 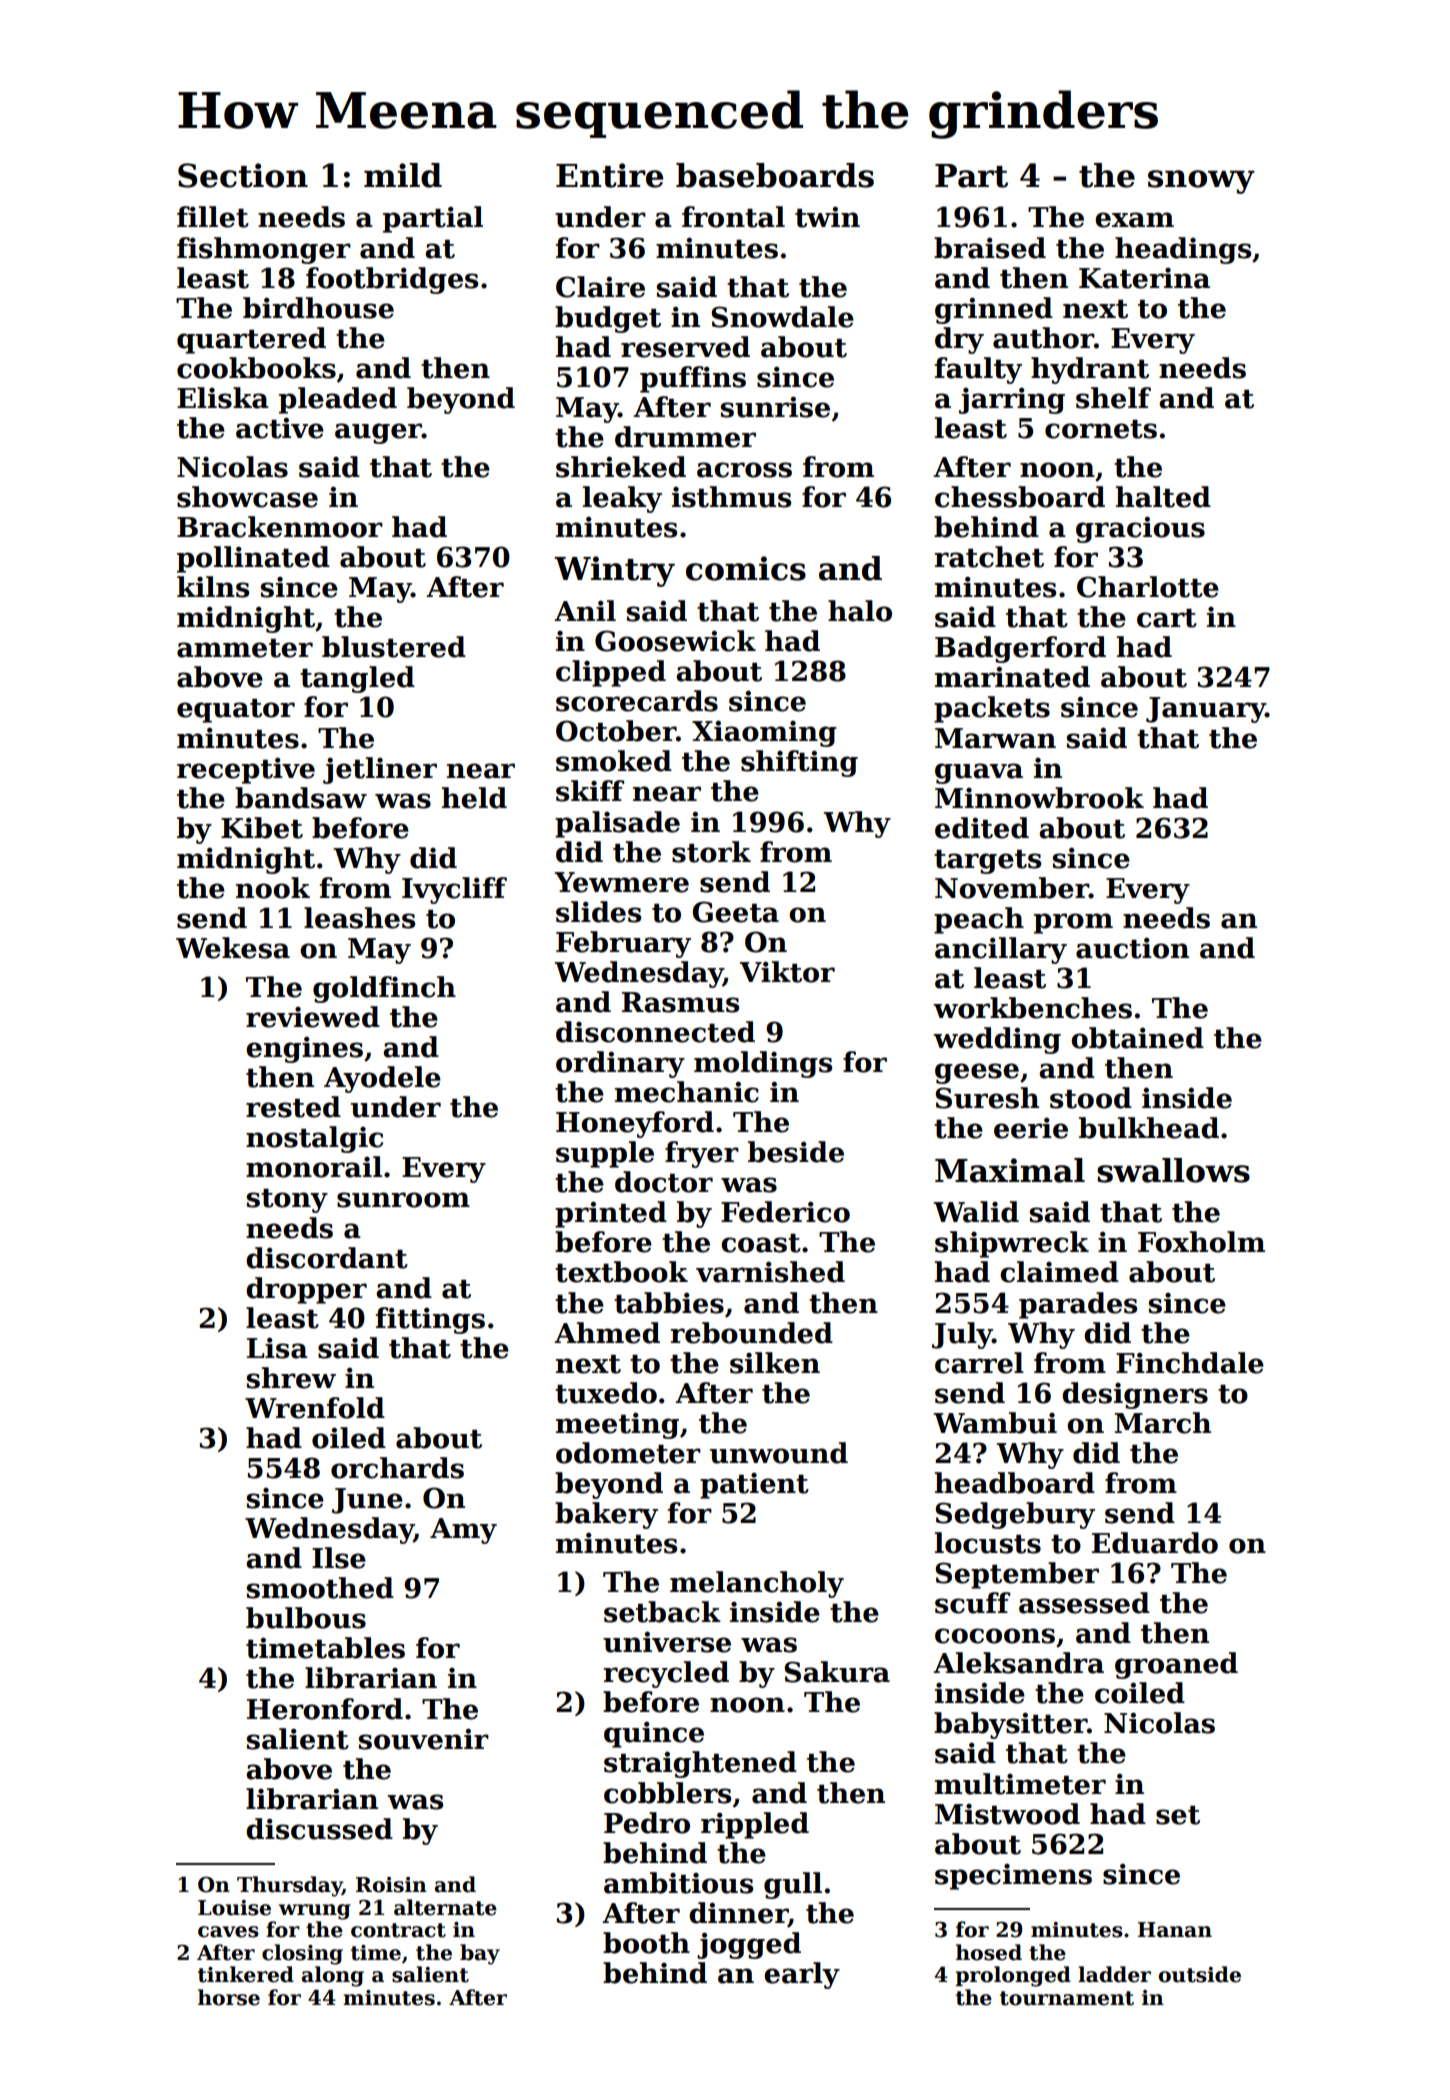 What do you see at coordinates (787, 972) in the screenshot?
I see `Viktor` at bounding box center [787, 972].
